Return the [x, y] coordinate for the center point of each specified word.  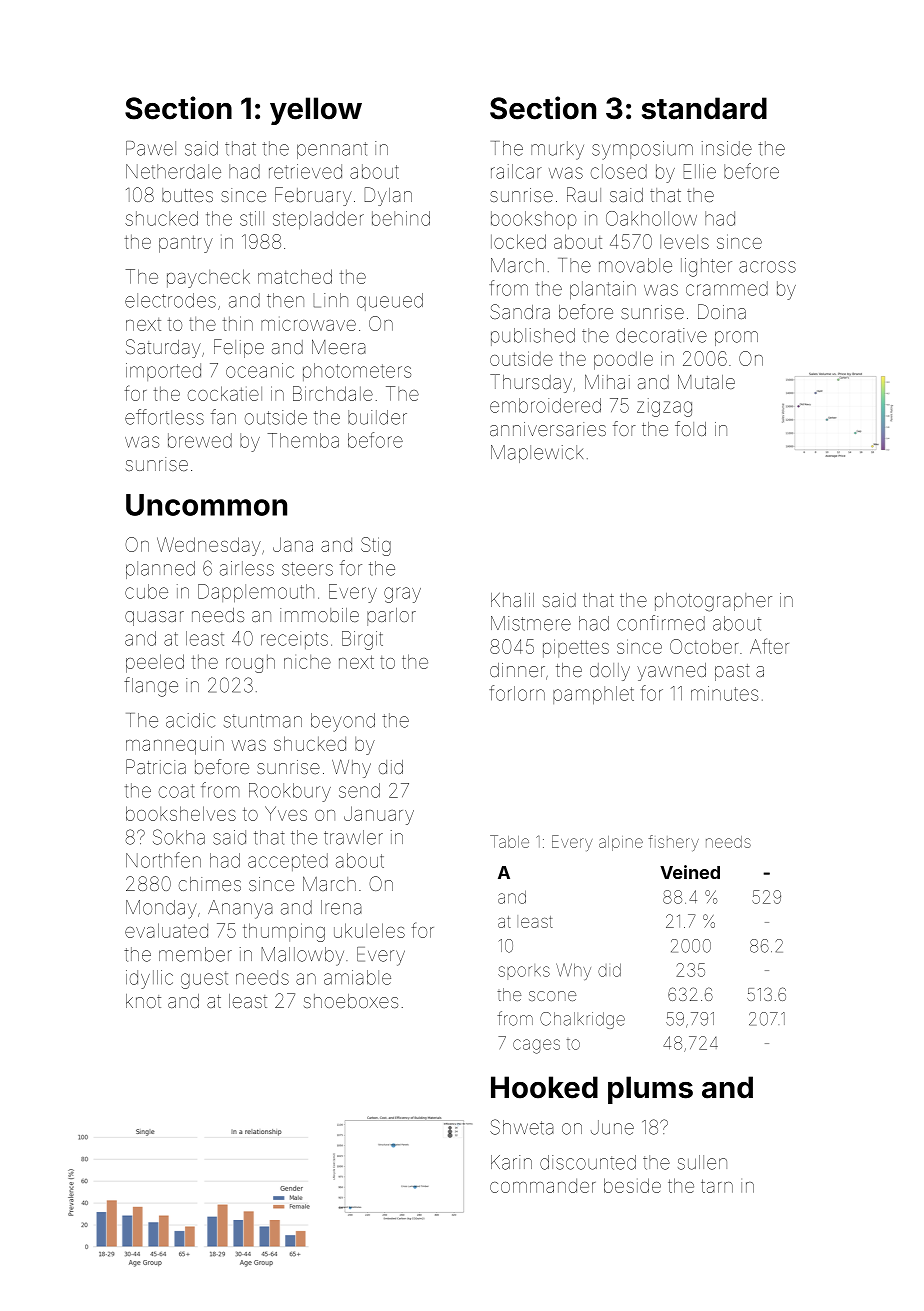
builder [377, 417]
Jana [293, 544]
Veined [690, 872]
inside [727, 148]
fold [690, 428]
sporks [524, 972]
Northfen [163, 860]
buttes [187, 195]
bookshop [534, 220]
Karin [511, 1162]
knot [143, 1001]
